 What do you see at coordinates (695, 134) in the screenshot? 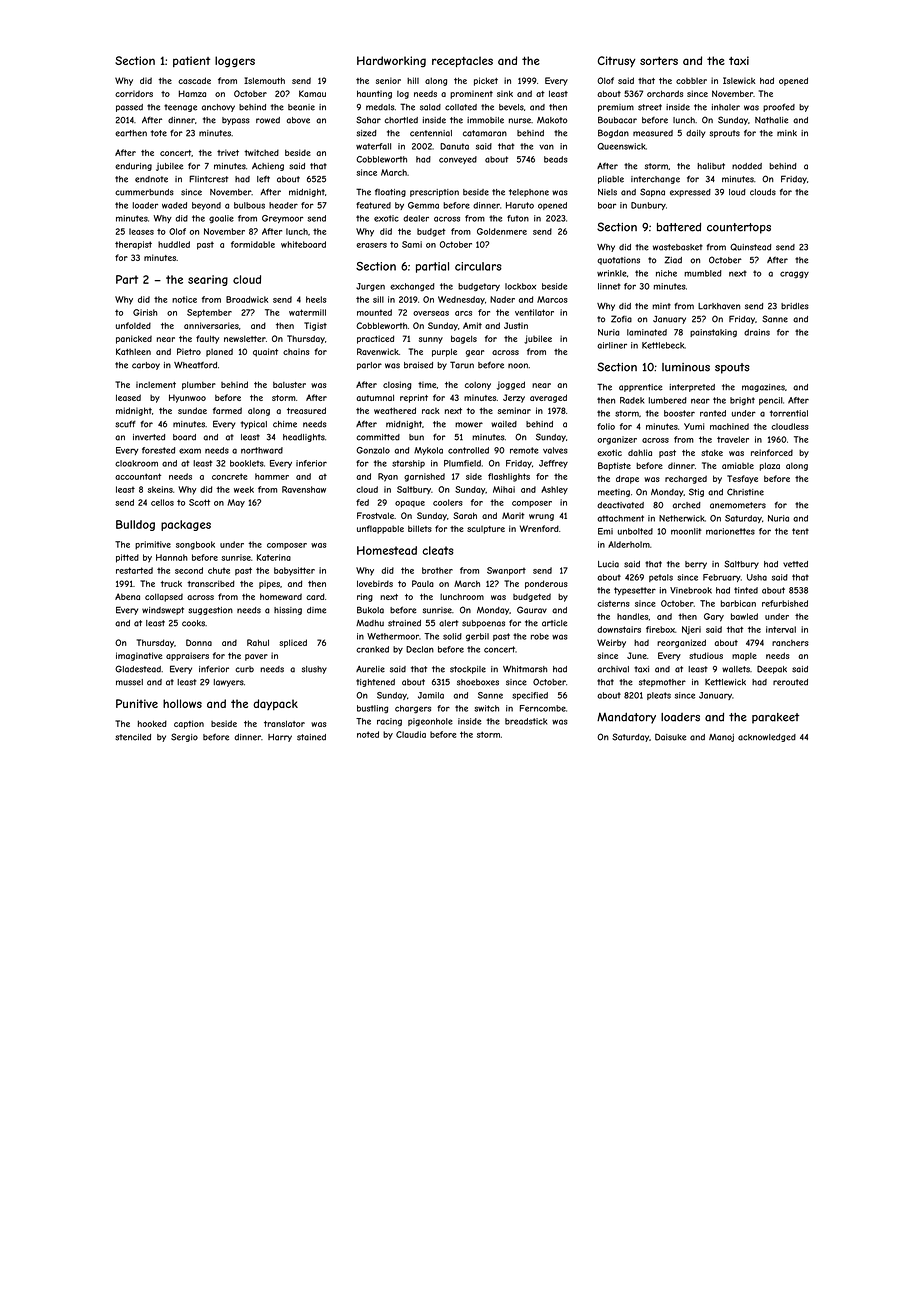
I see `daily` at bounding box center [695, 134].
